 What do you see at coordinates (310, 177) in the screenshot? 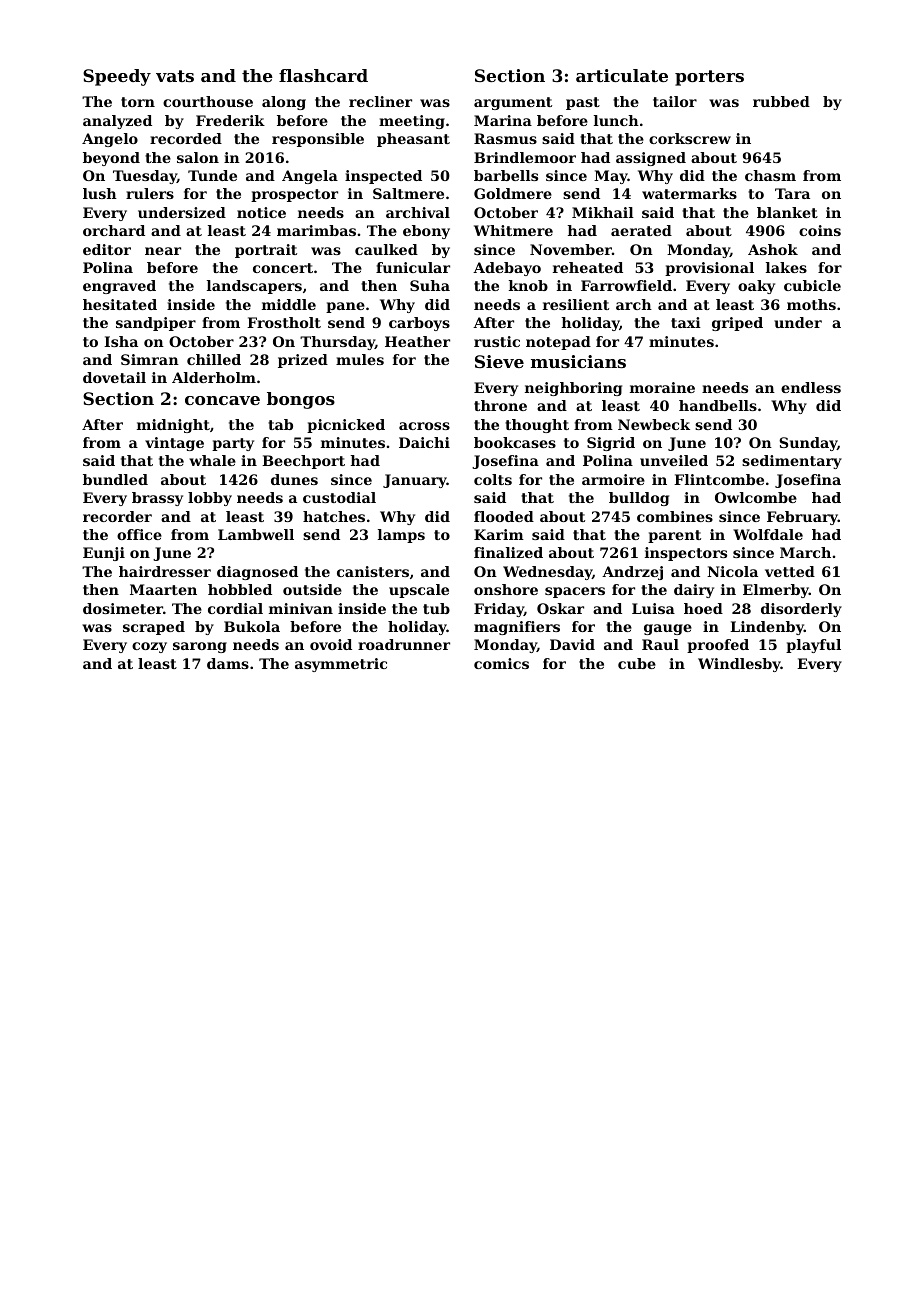
I see `Angela` at bounding box center [310, 177].
